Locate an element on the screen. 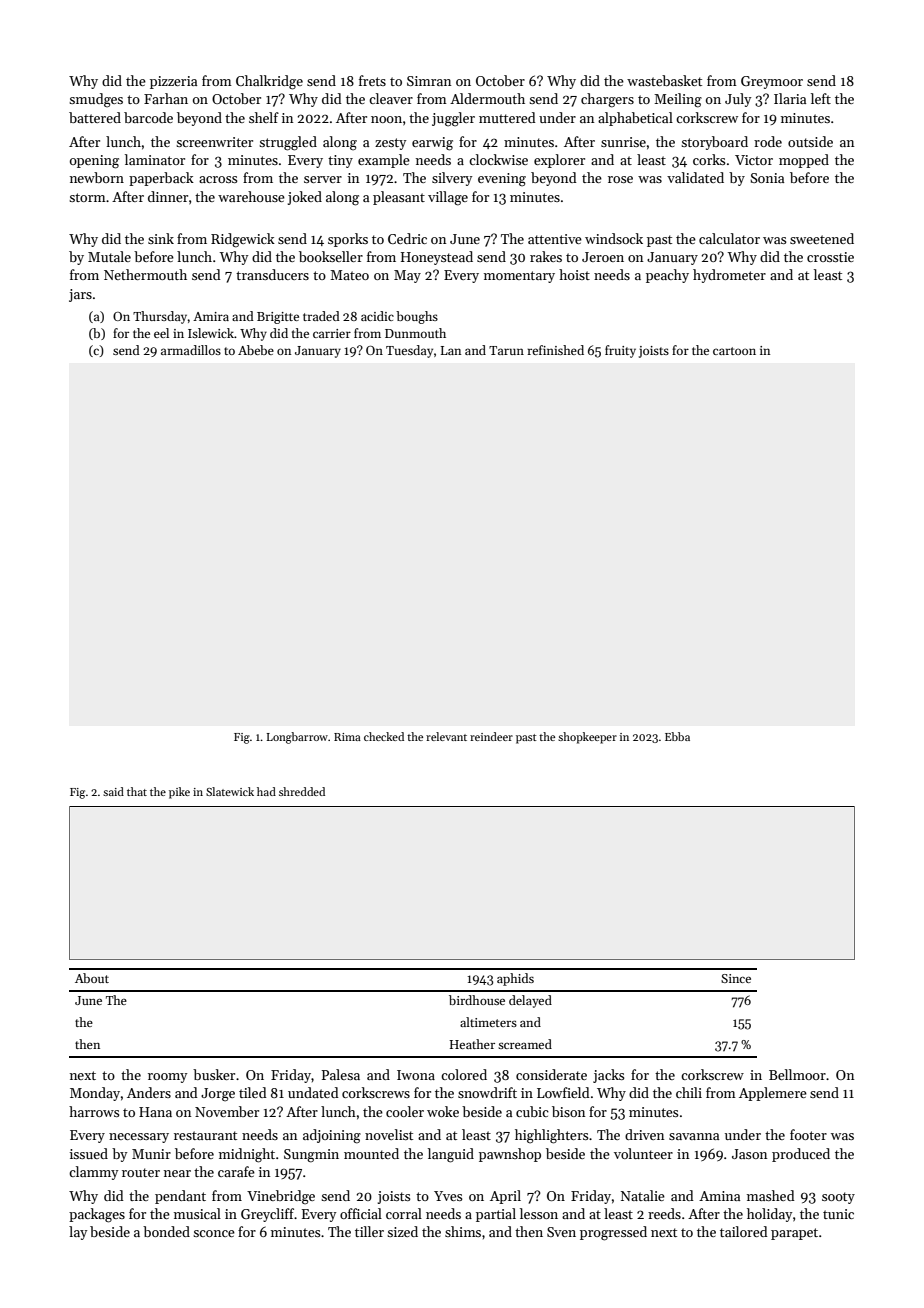 Image resolution: width=924 pixels, height=1308 pixels. considerate is located at coordinates (551, 1074).
